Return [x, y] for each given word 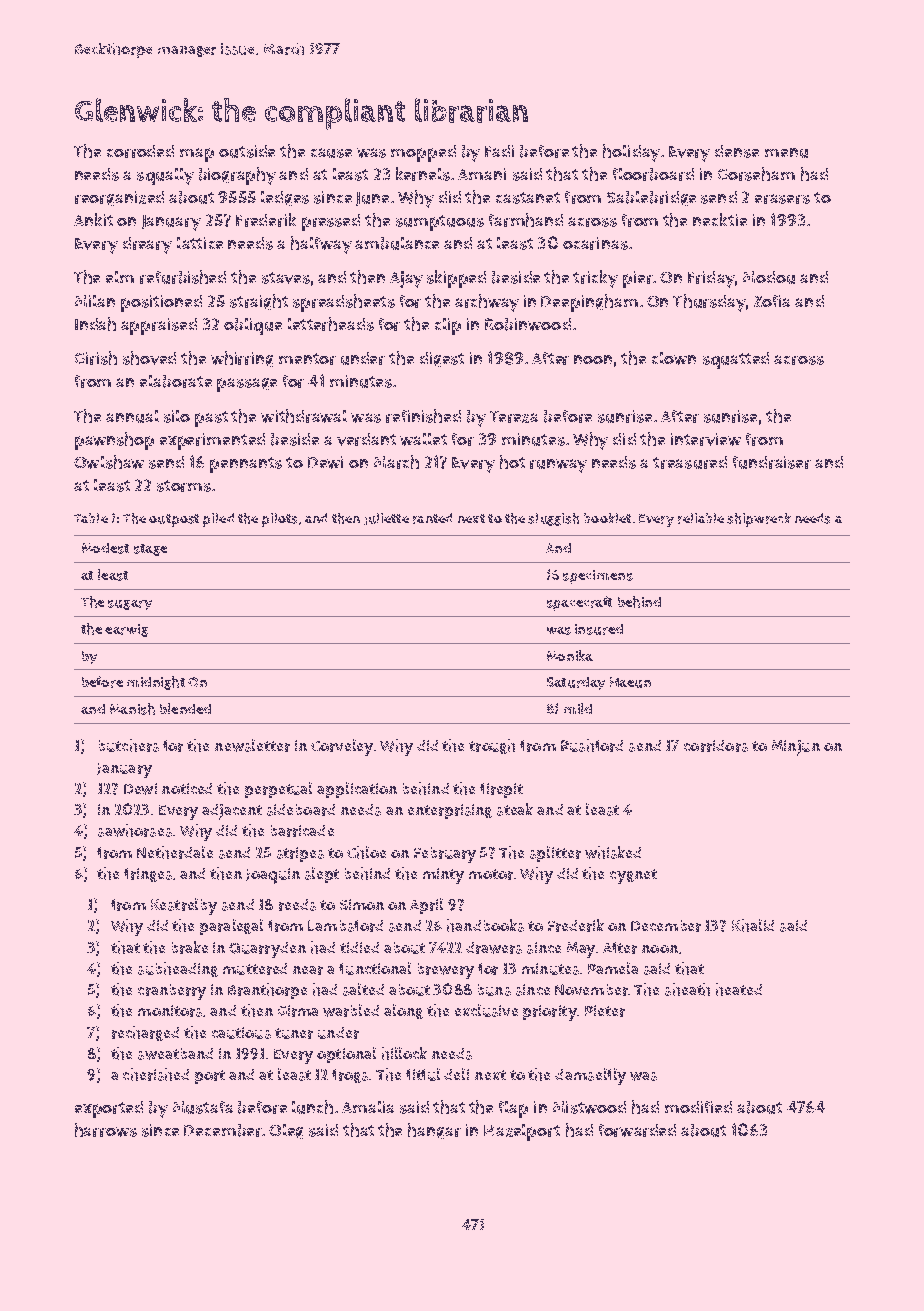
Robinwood [528, 324]
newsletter [252, 745]
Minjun [796, 748]
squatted [736, 360]
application [357, 790]
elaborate [176, 381]
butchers [129, 745]
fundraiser [772, 462]
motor [491, 874]
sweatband [175, 1054]
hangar [434, 1131]
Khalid [753, 925]
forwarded [637, 1130]
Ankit [93, 219]
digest [442, 359]
